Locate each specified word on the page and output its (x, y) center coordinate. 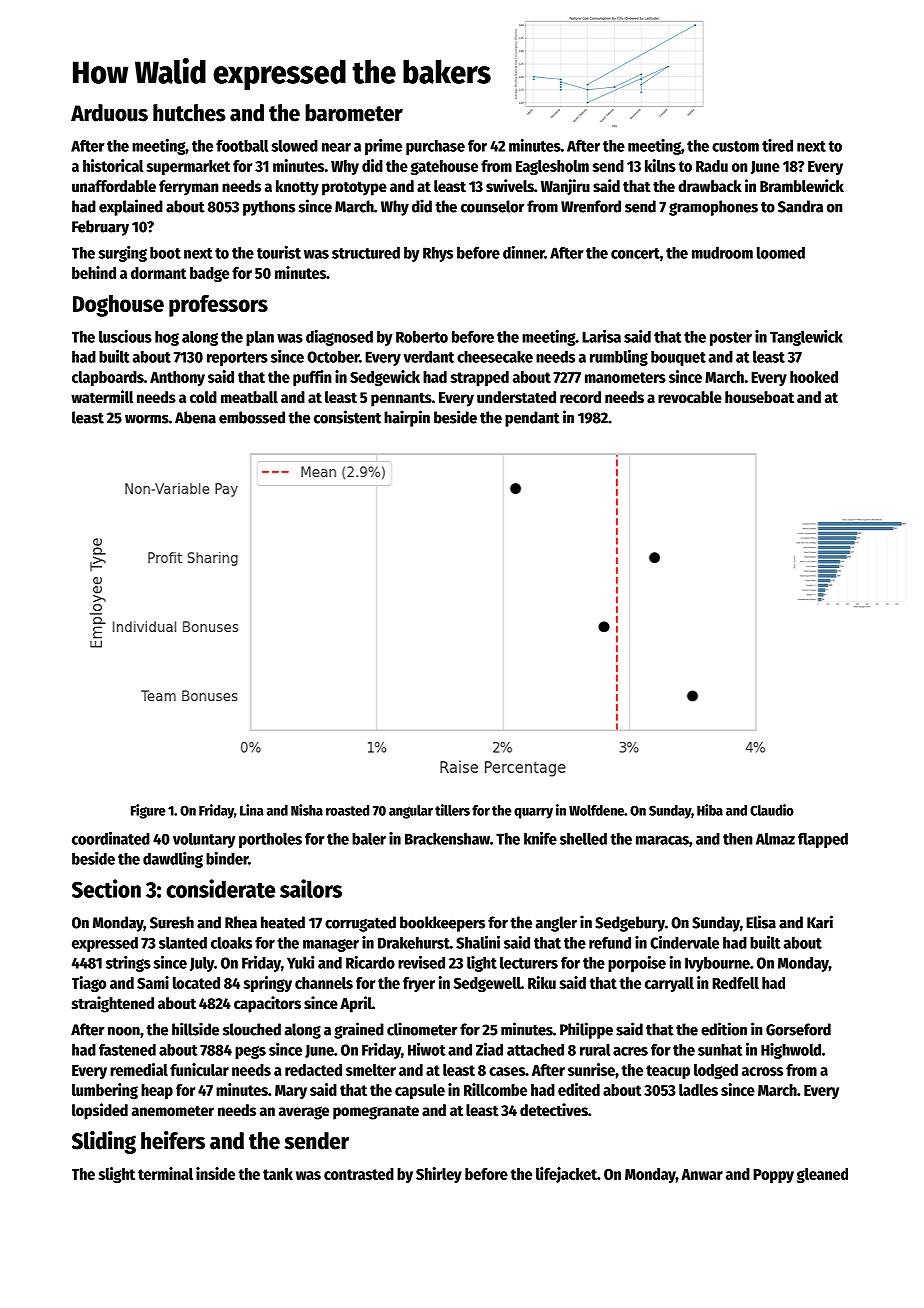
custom (735, 146)
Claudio (772, 810)
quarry (533, 813)
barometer (354, 113)
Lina (252, 810)
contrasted (359, 1174)
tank (278, 1174)
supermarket (188, 167)
